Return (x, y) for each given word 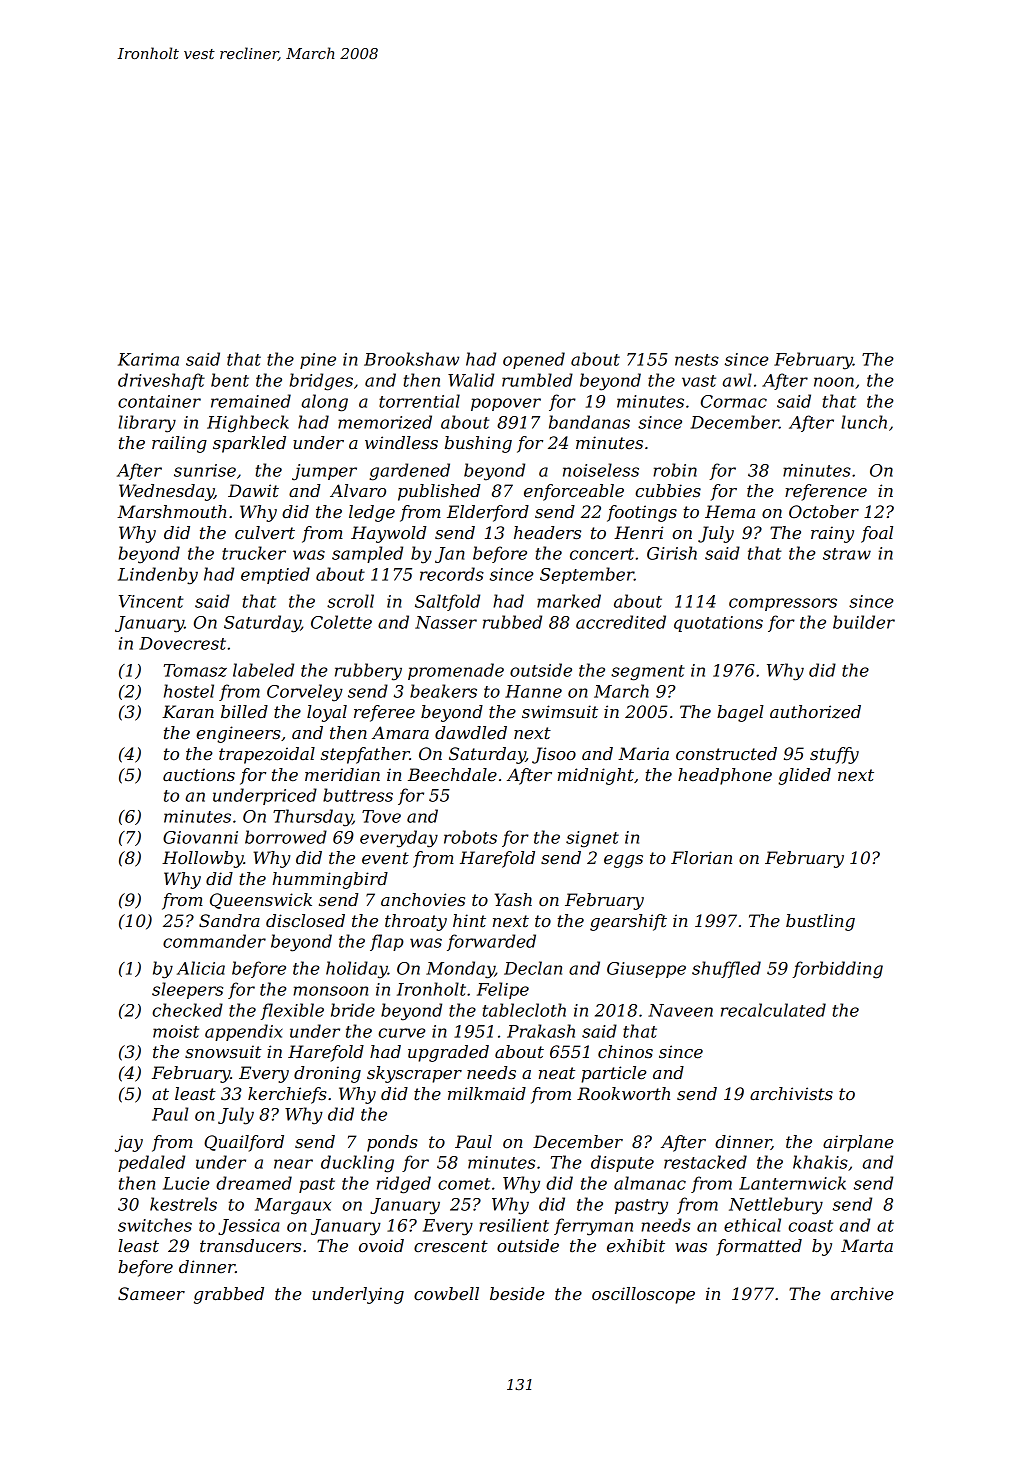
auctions (199, 774)
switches (155, 1225)
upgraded (448, 1053)
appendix (244, 1032)
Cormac (734, 401)
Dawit (253, 490)
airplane (858, 1143)
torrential (419, 401)
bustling (820, 922)
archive (862, 1293)
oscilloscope (643, 1295)
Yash (513, 899)
